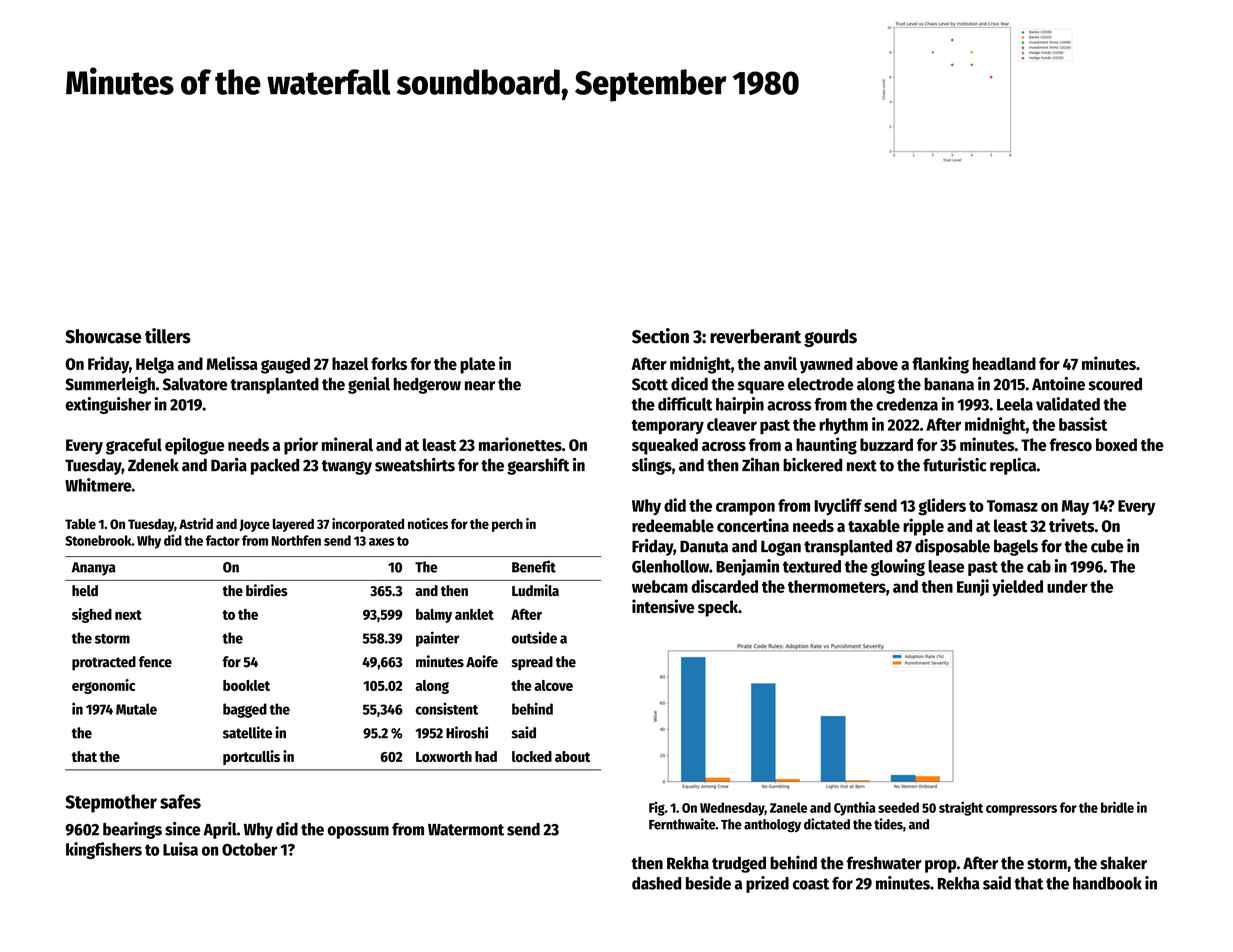 This screenshot has height=952, width=1233. Describe the element at coordinates (168, 336) in the screenshot. I see `tillers` at that location.
